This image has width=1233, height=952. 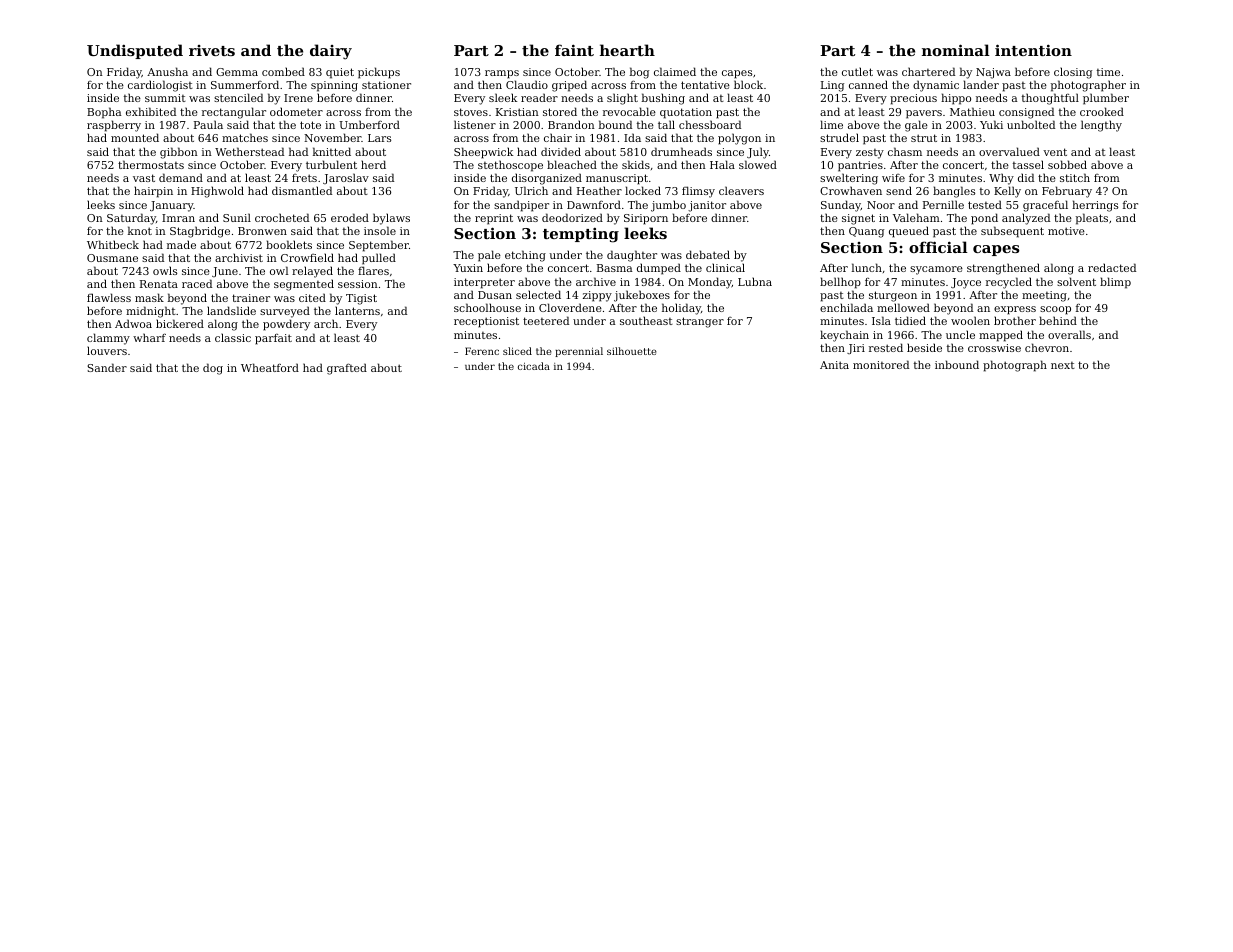 I want to click on flawless, so click(x=109, y=297).
